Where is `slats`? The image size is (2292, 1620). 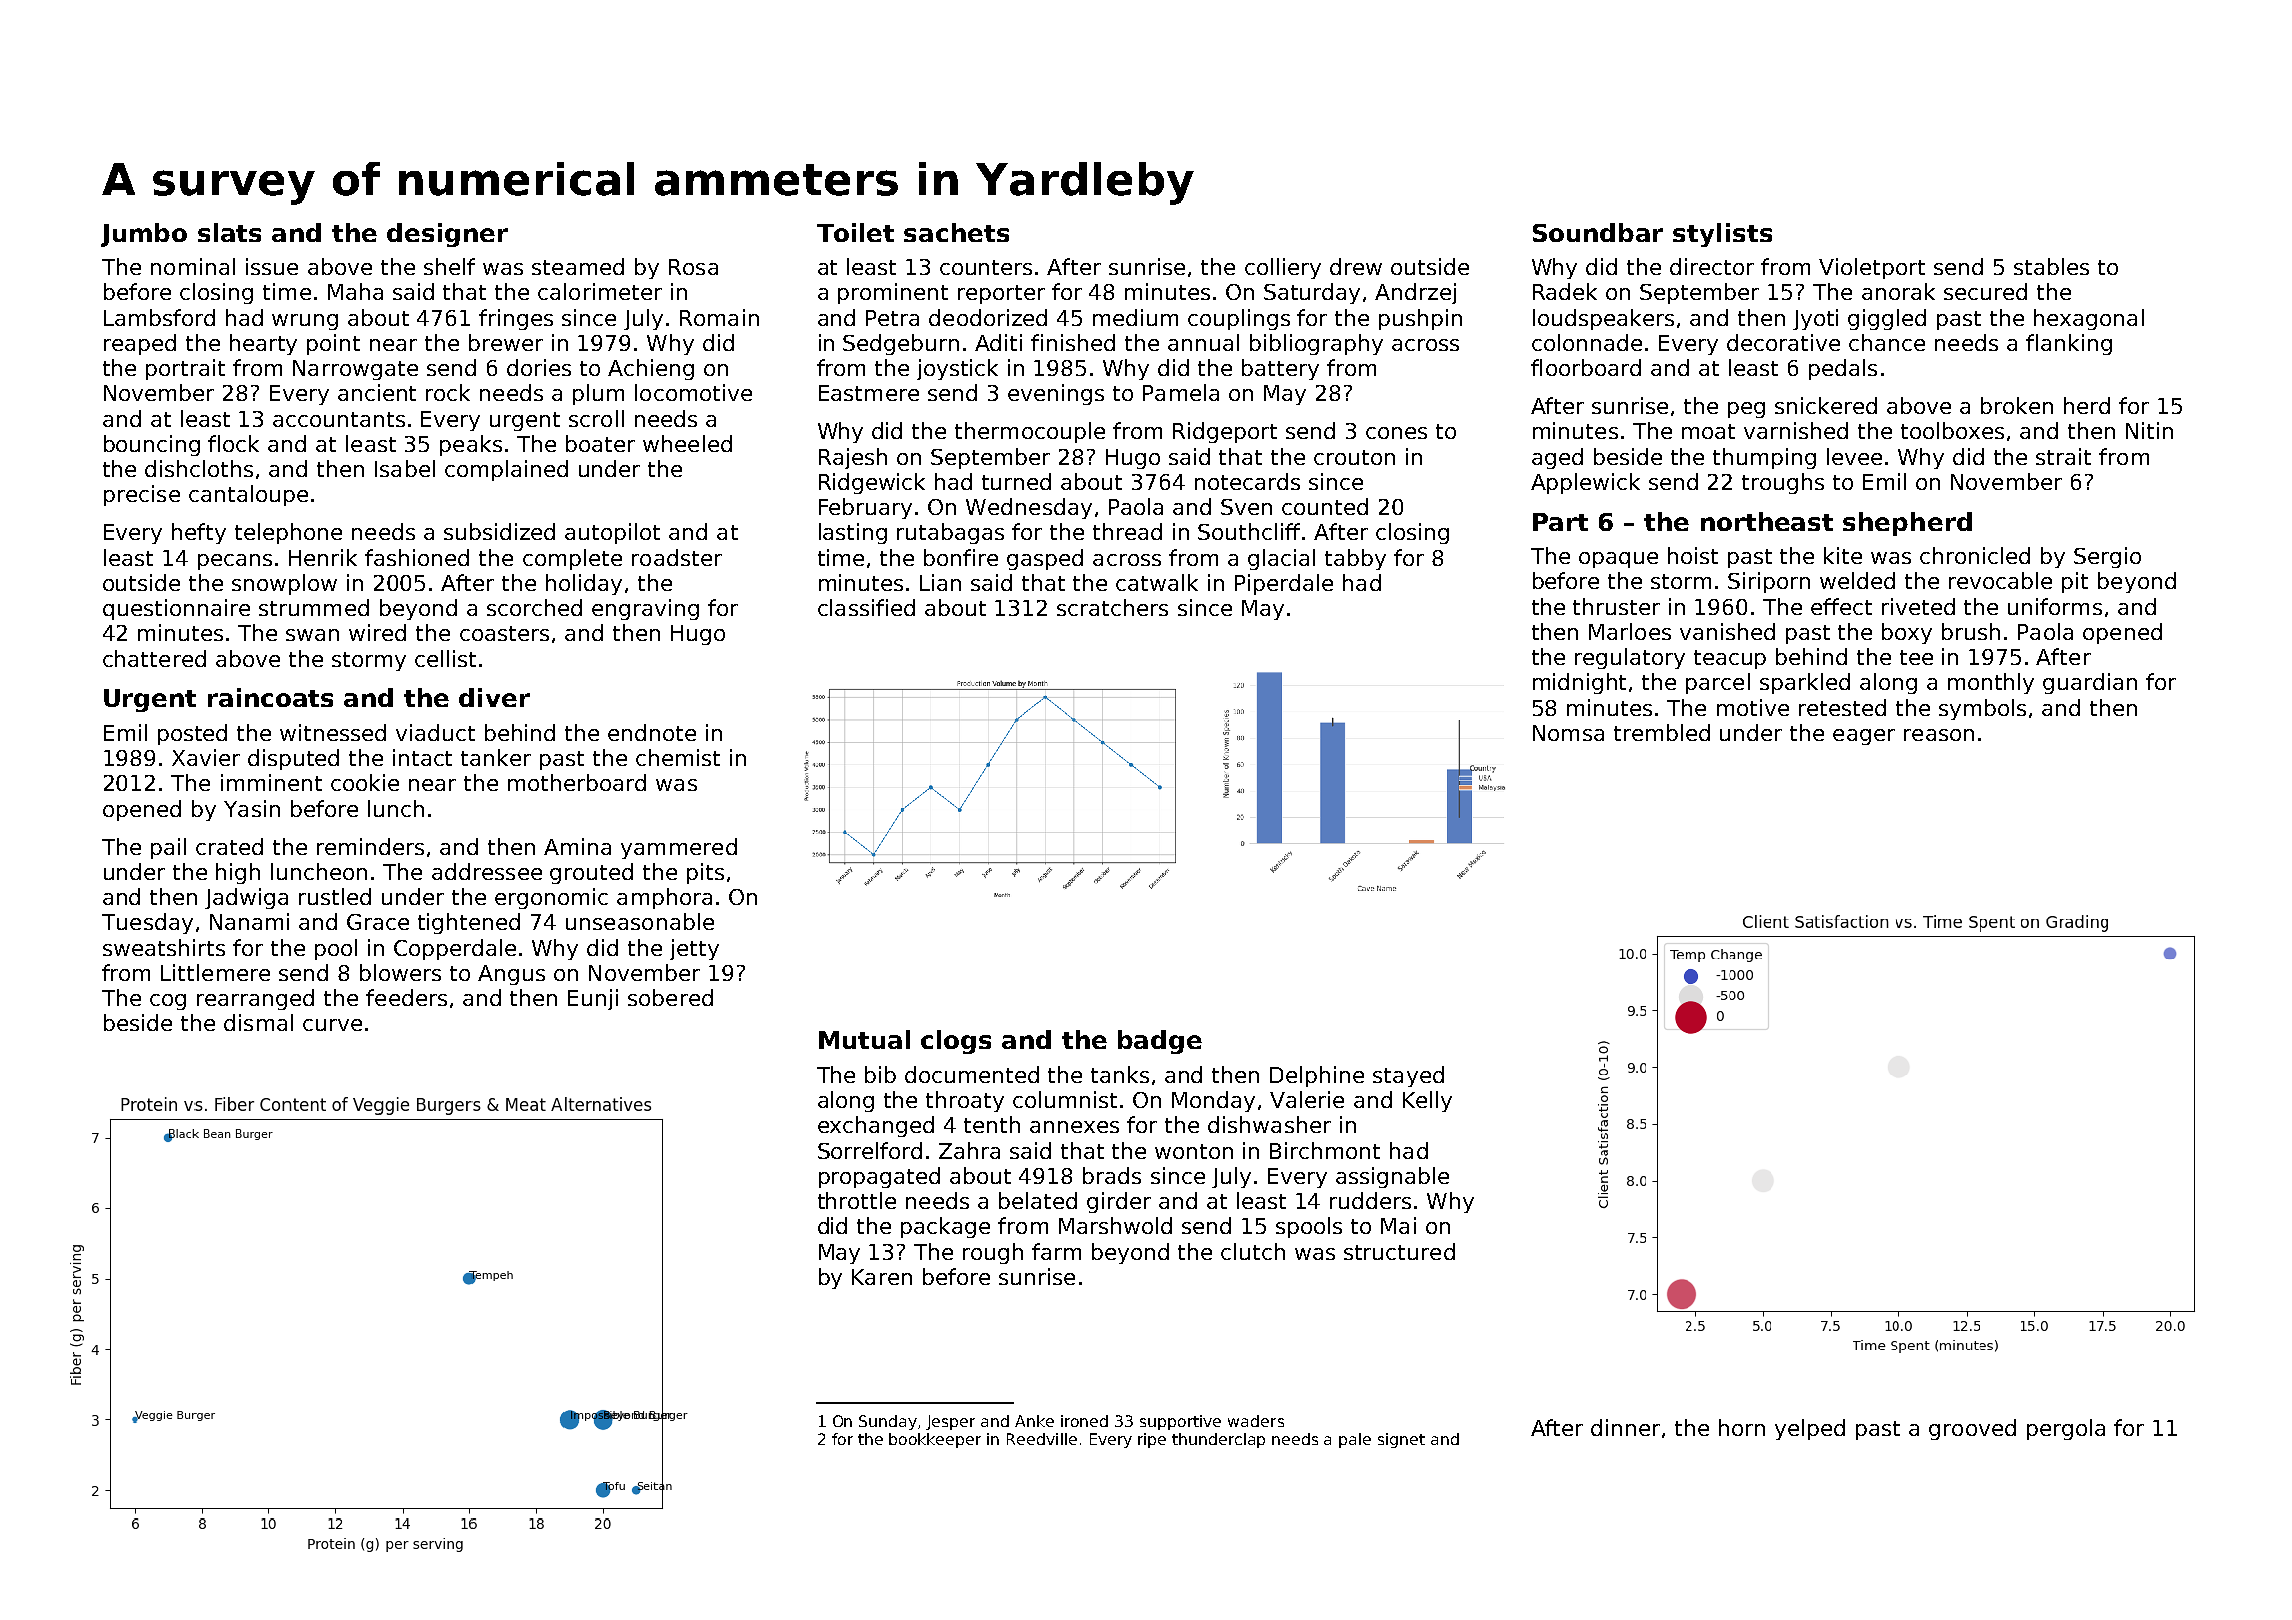
slats is located at coordinates (229, 232).
